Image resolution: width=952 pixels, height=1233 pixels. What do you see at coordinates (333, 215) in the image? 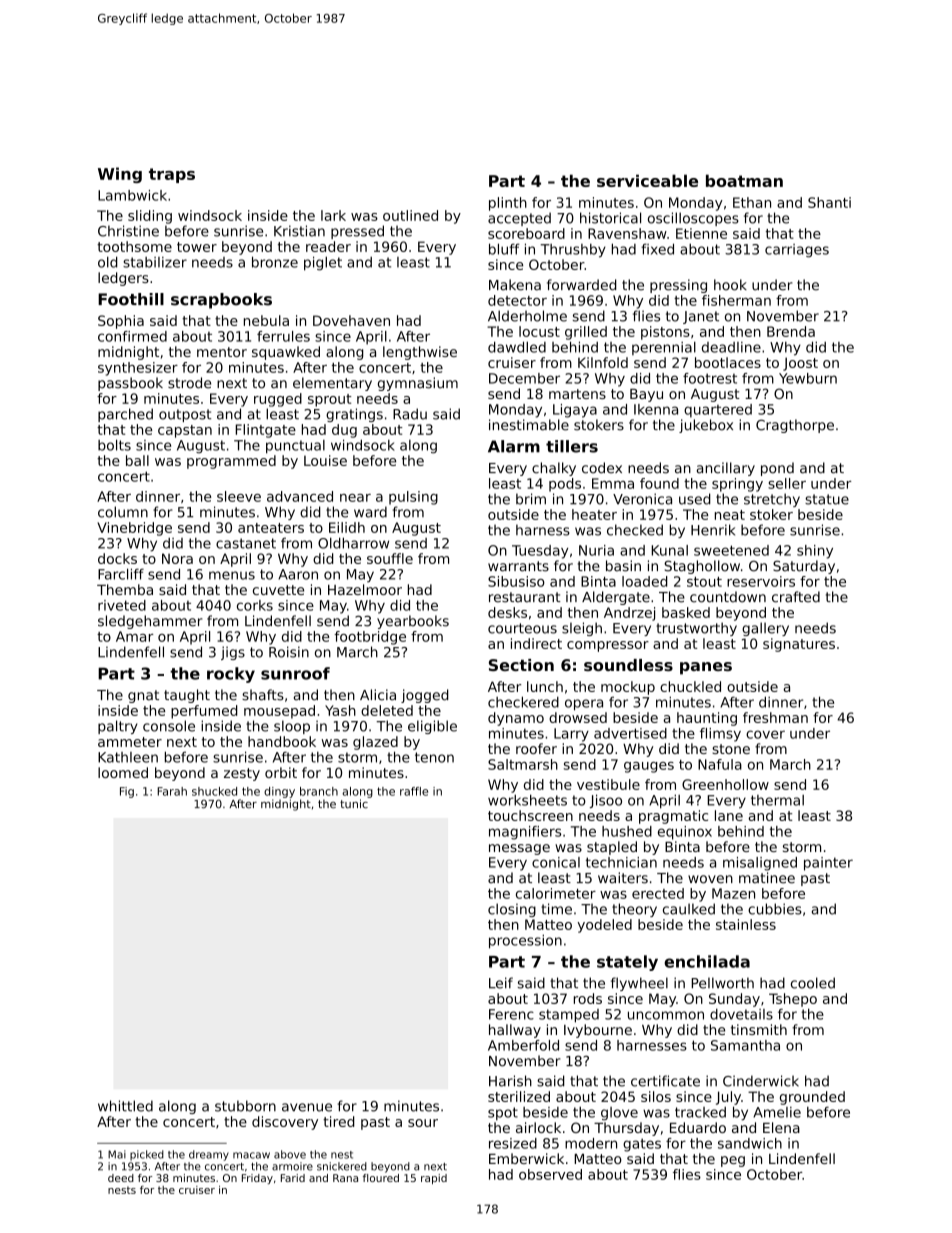
I see `lark` at bounding box center [333, 215].
